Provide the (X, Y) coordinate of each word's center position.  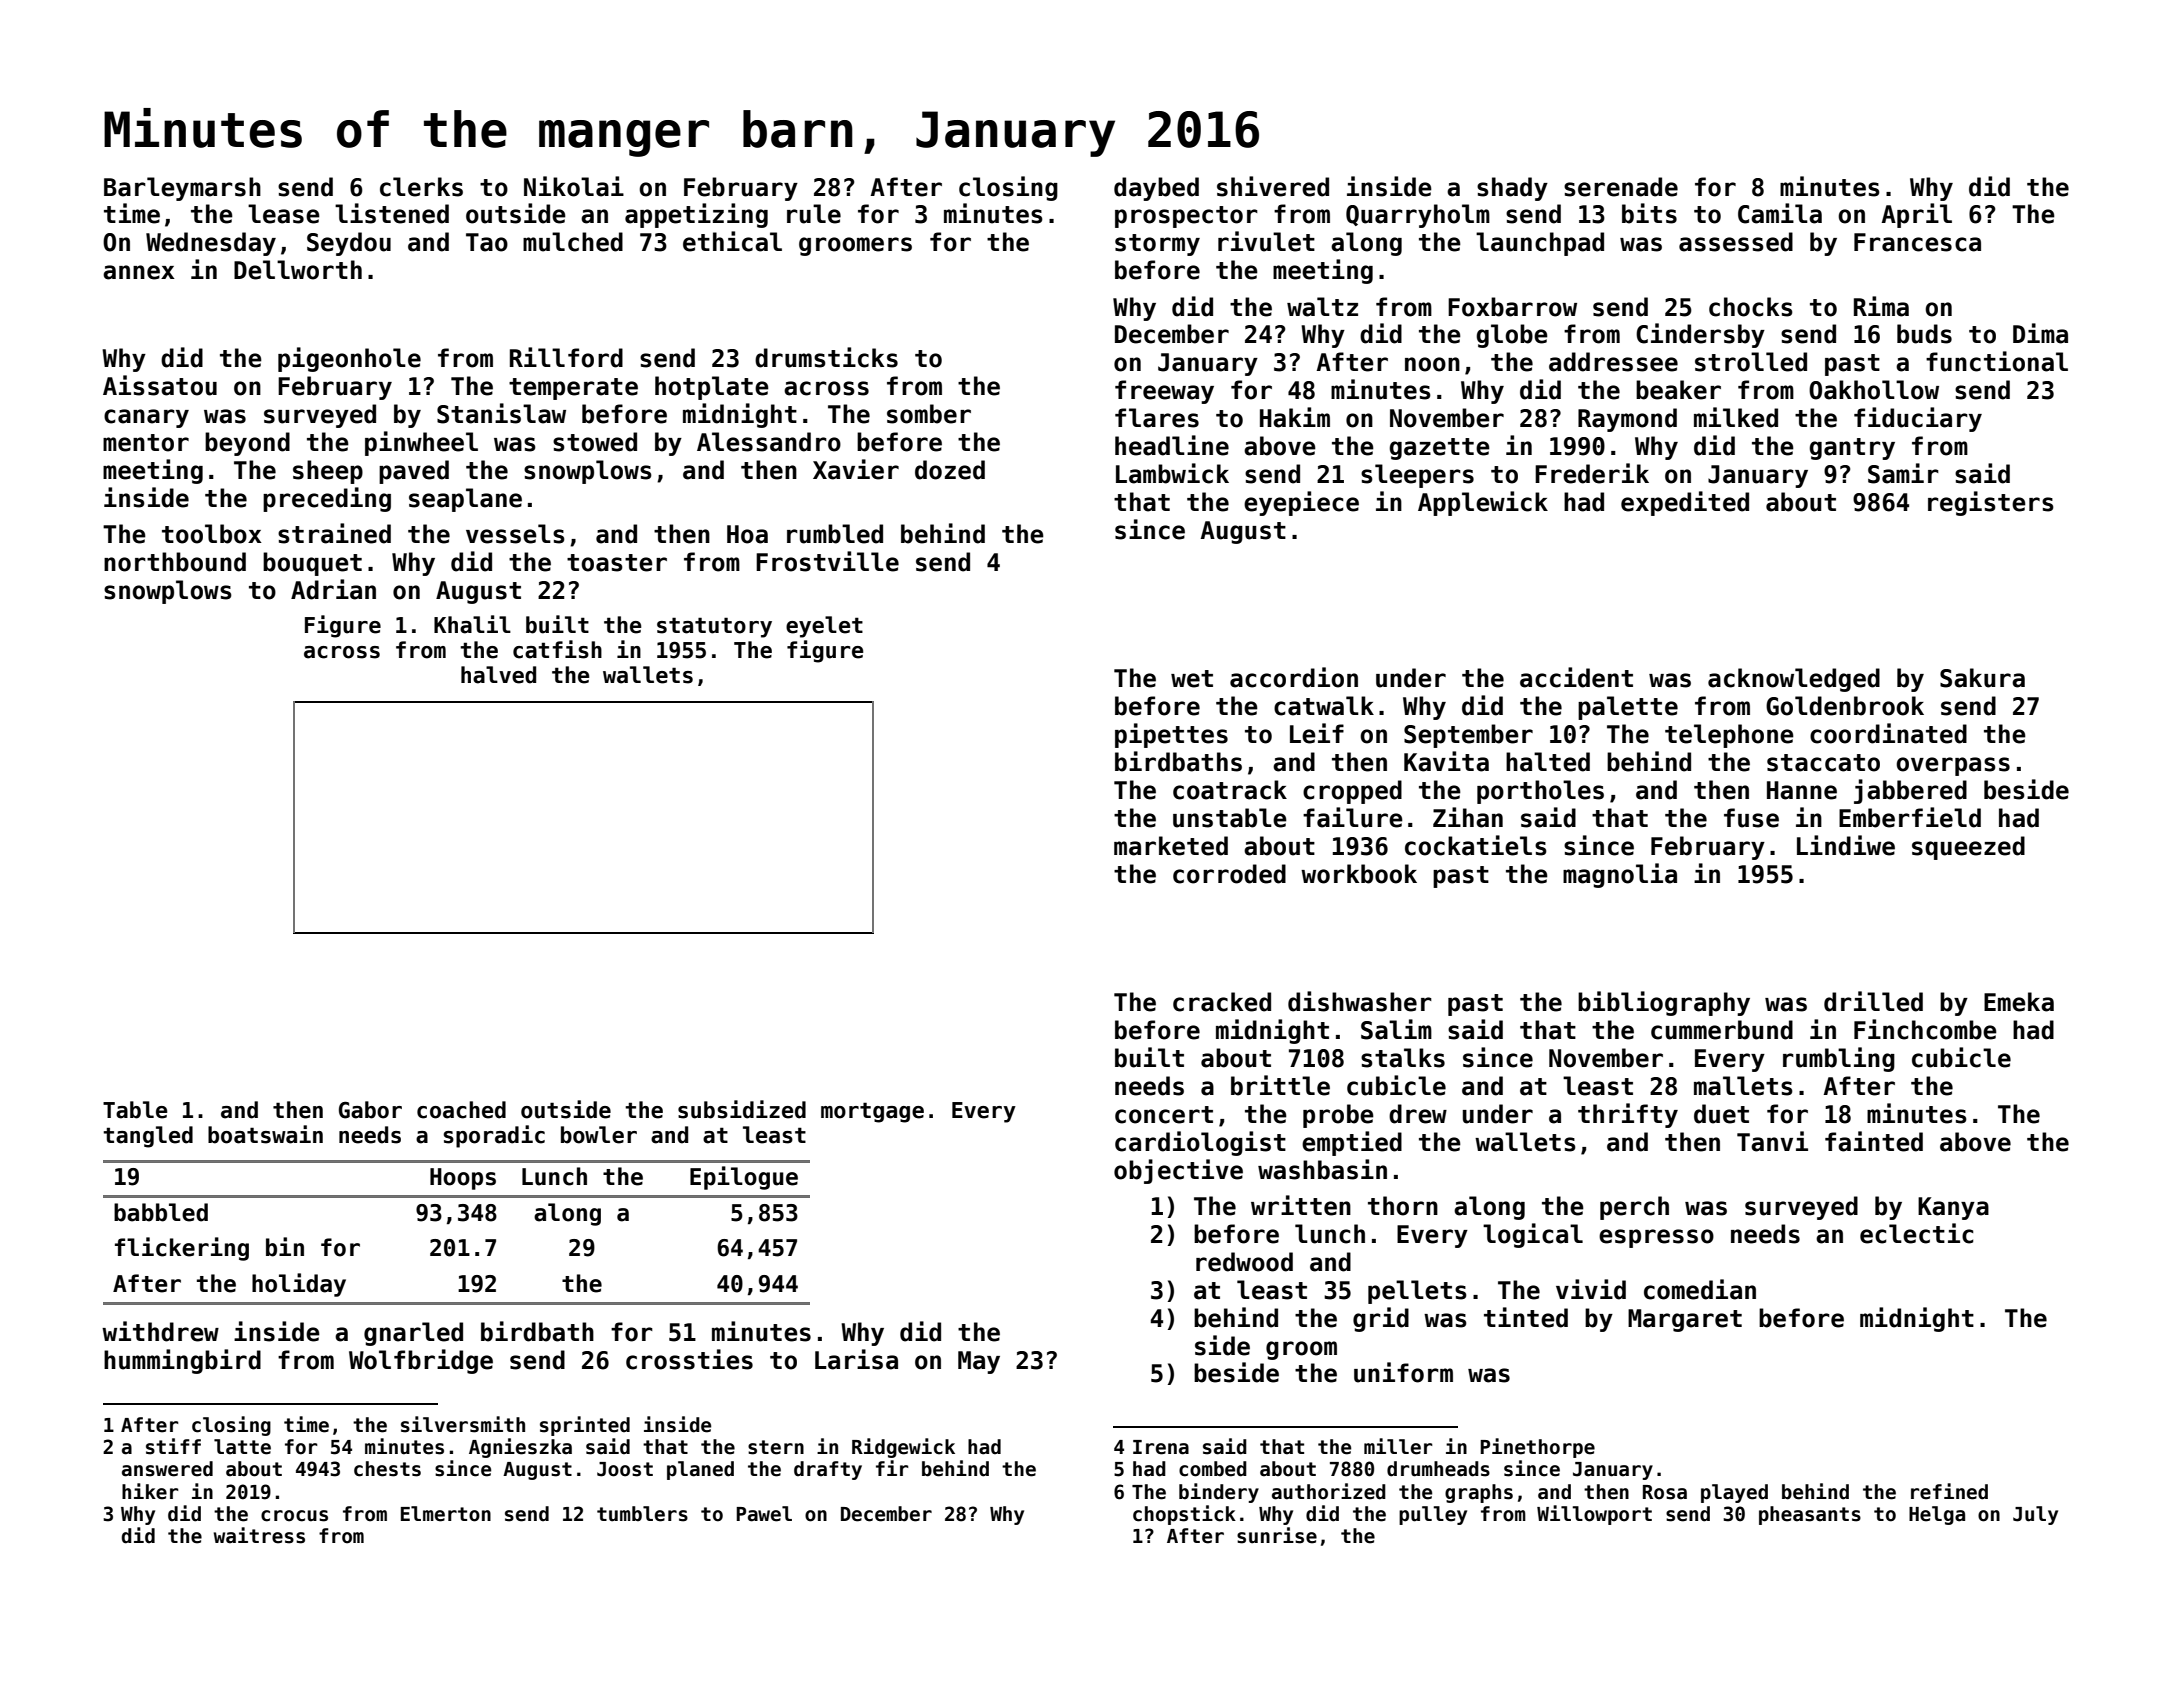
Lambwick (1172, 473)
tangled (148, 1137)
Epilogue (744, 1178)
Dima (2040, 333)
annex (139, 272)
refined (1949, 1491)
